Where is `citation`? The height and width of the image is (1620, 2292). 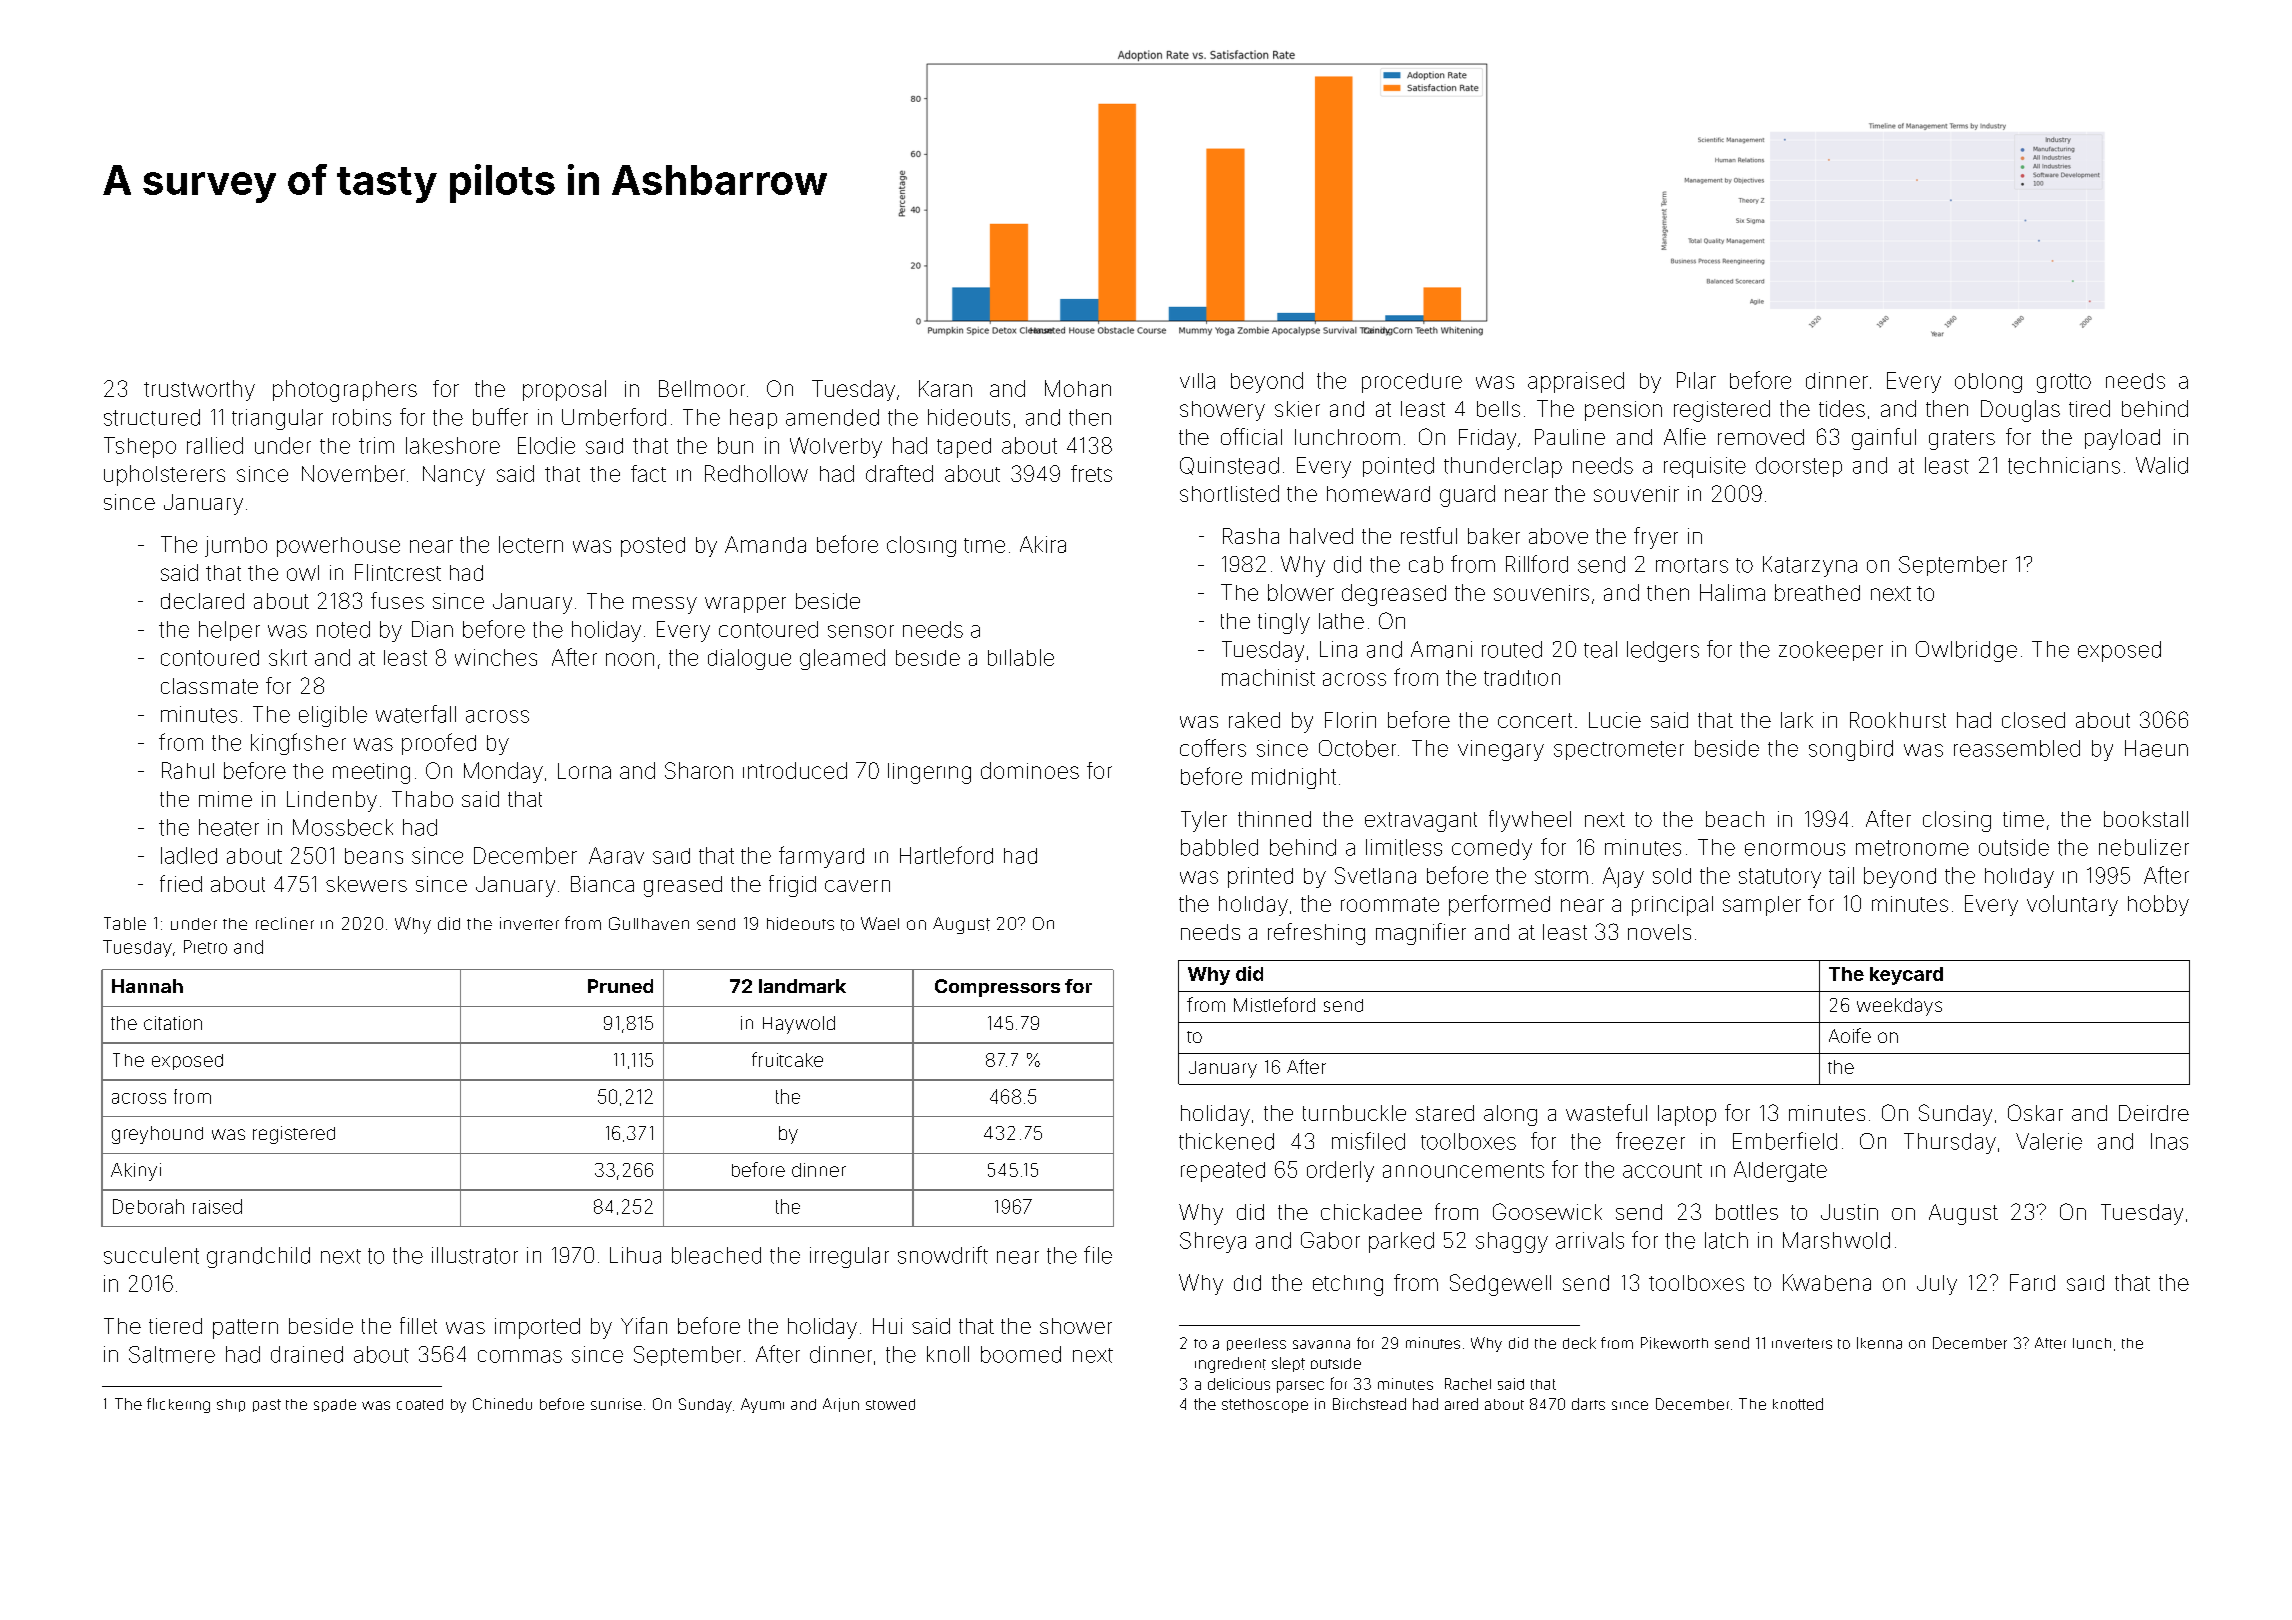 citation is located at coordinates (173, 1023).
